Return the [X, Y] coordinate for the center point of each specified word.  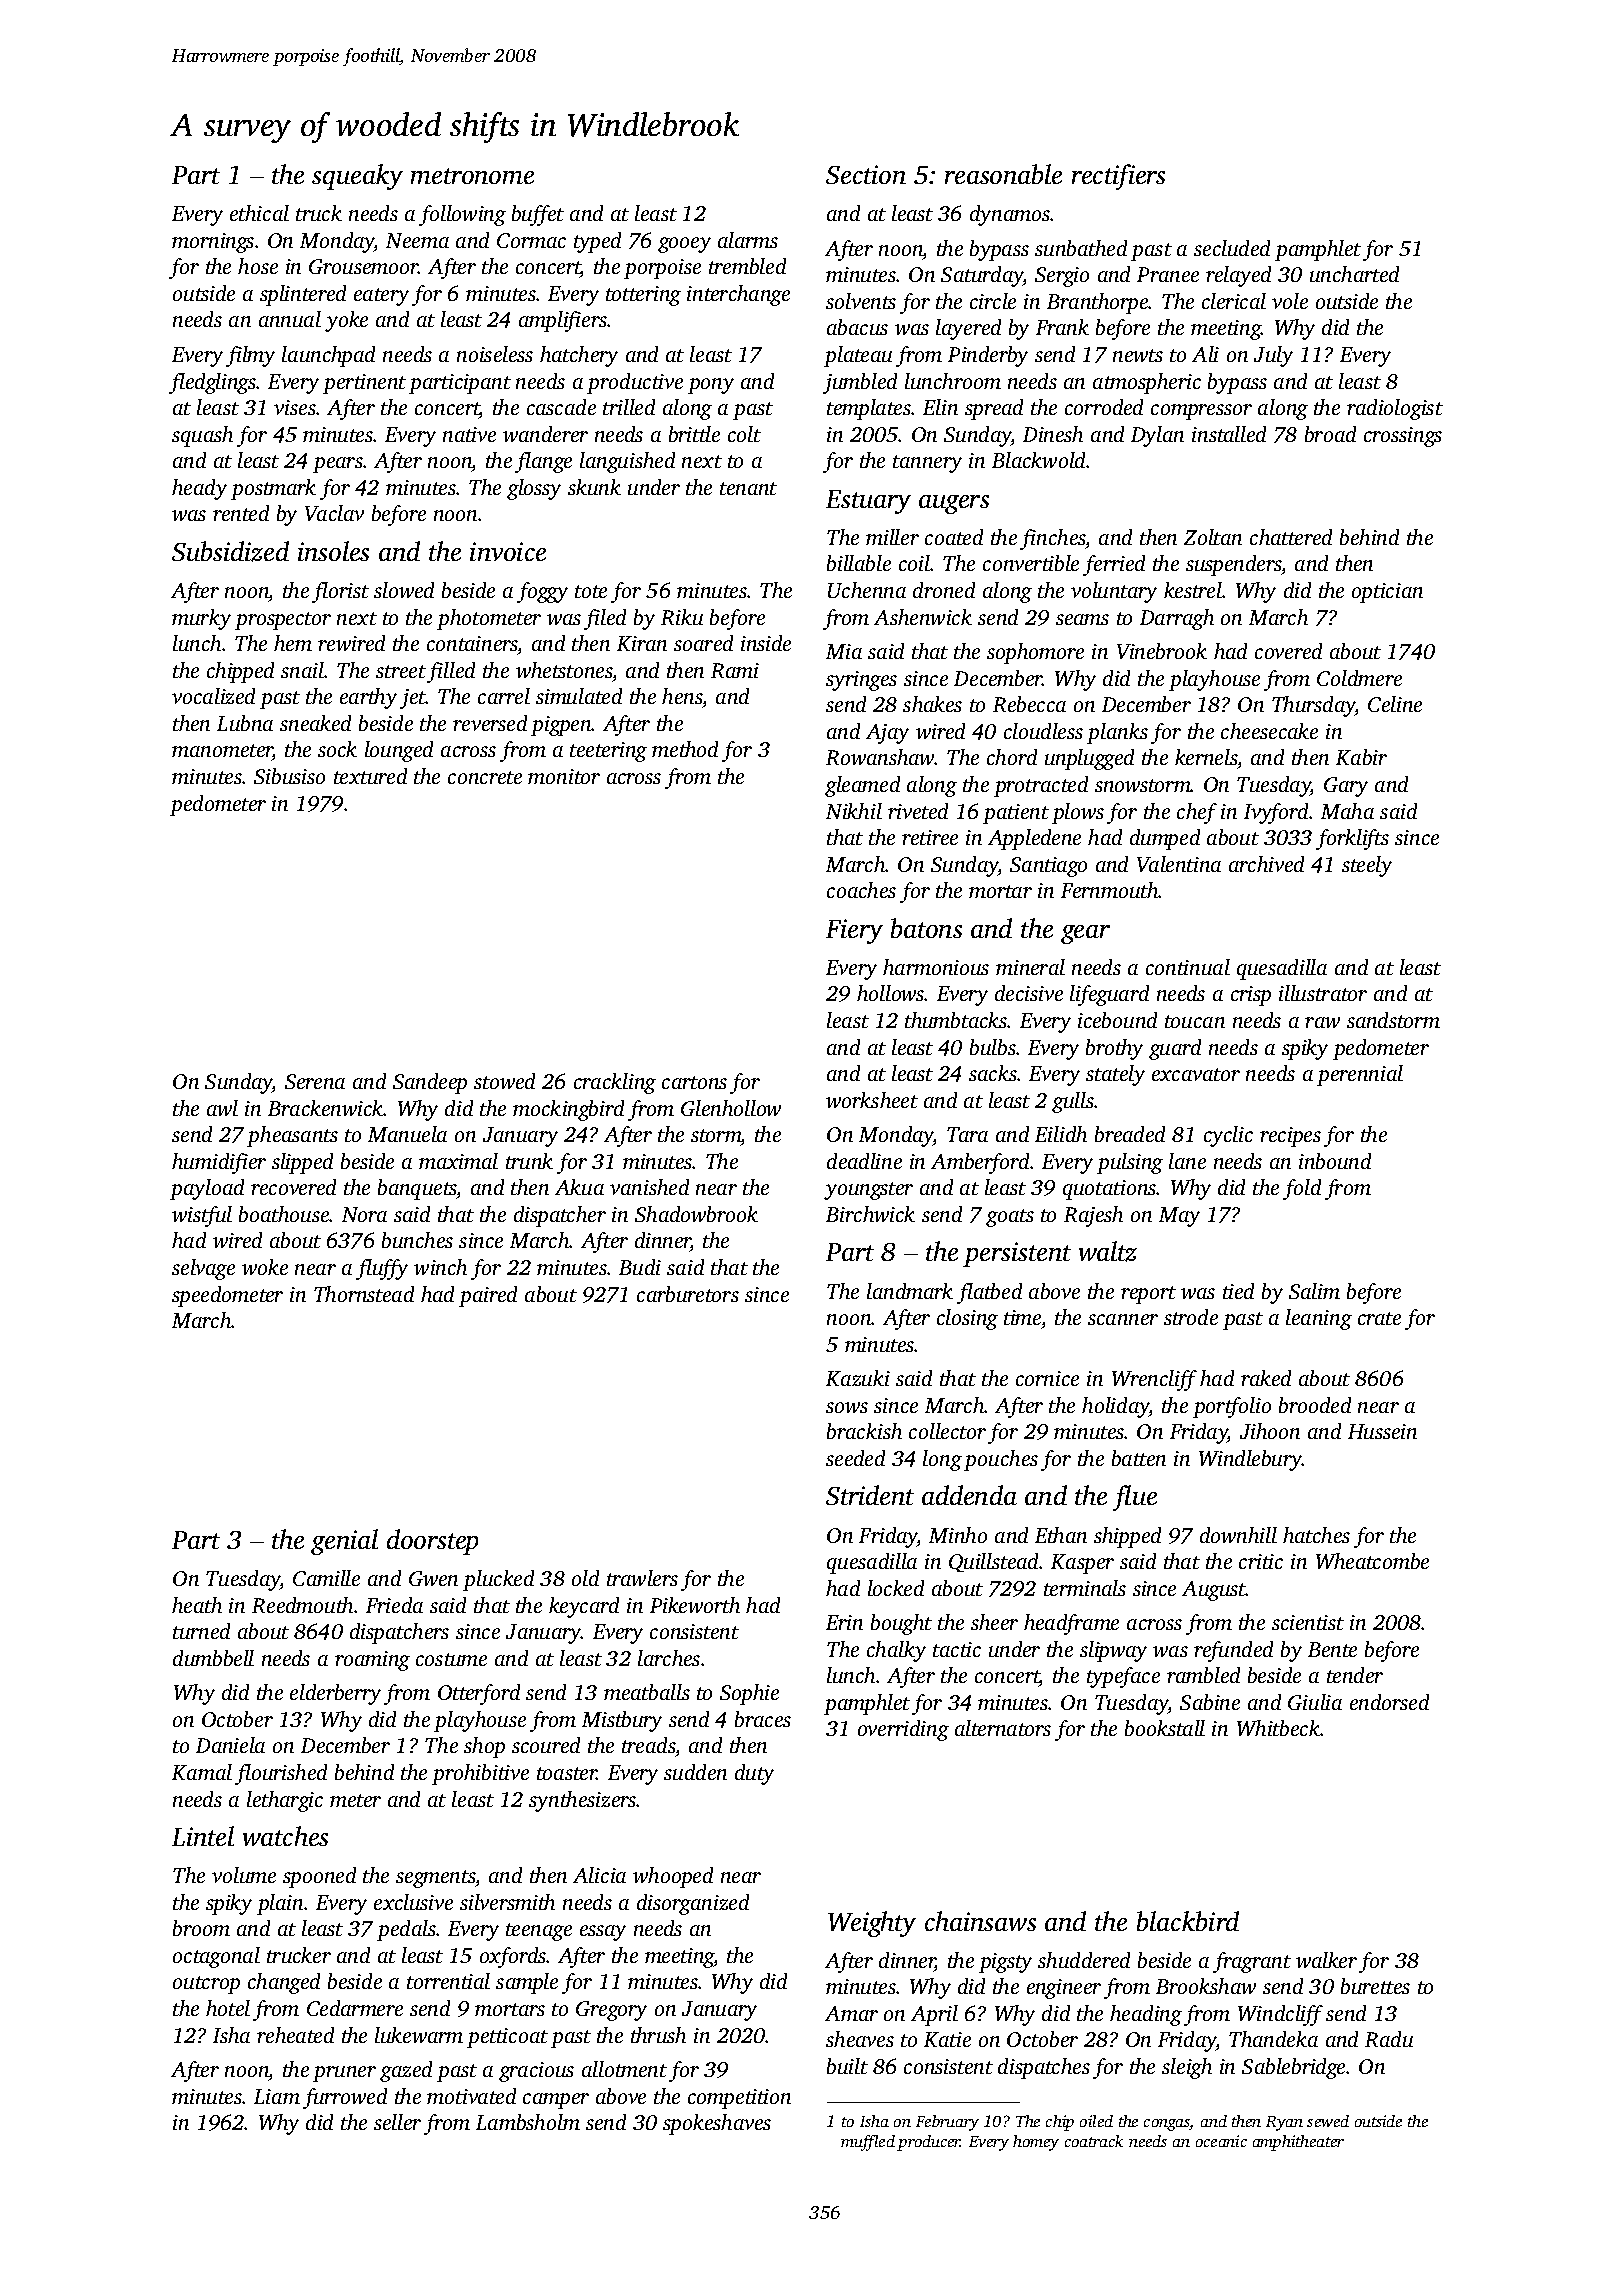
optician [1387, 593]
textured [370, 776]
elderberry [335, 1694]
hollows [891, 993]
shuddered [1084, 1960]
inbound [1335, 1161]
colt [744, 434]
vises [295, 407]
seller [397, 2122]
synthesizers [583, 1801]
